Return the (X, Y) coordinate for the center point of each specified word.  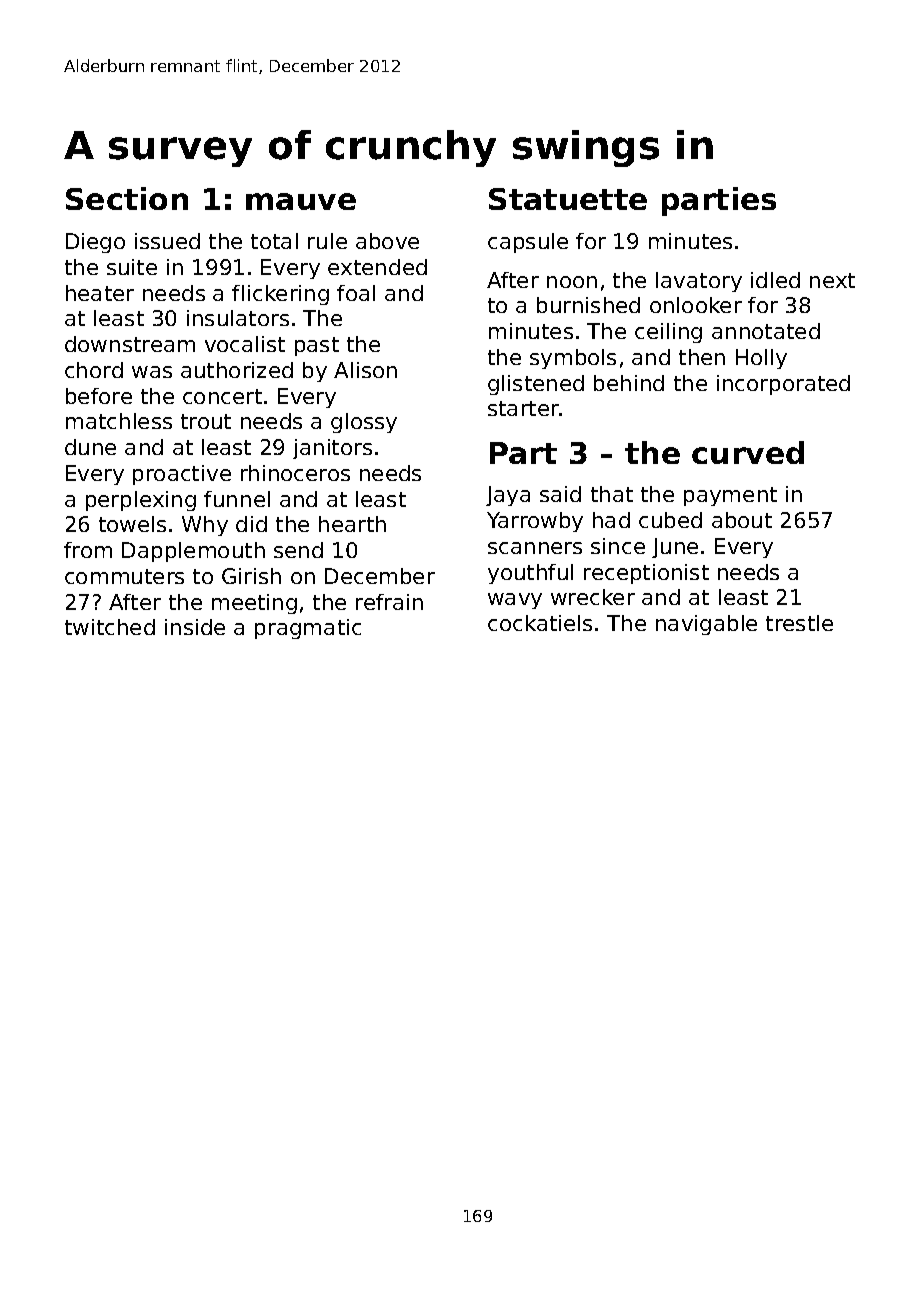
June (675, 548)
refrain (389, 602)
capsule (528, 243)
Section (127, 198)
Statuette (568, 199)
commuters (124, 576)
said (560, 494)
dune (90, 447)
